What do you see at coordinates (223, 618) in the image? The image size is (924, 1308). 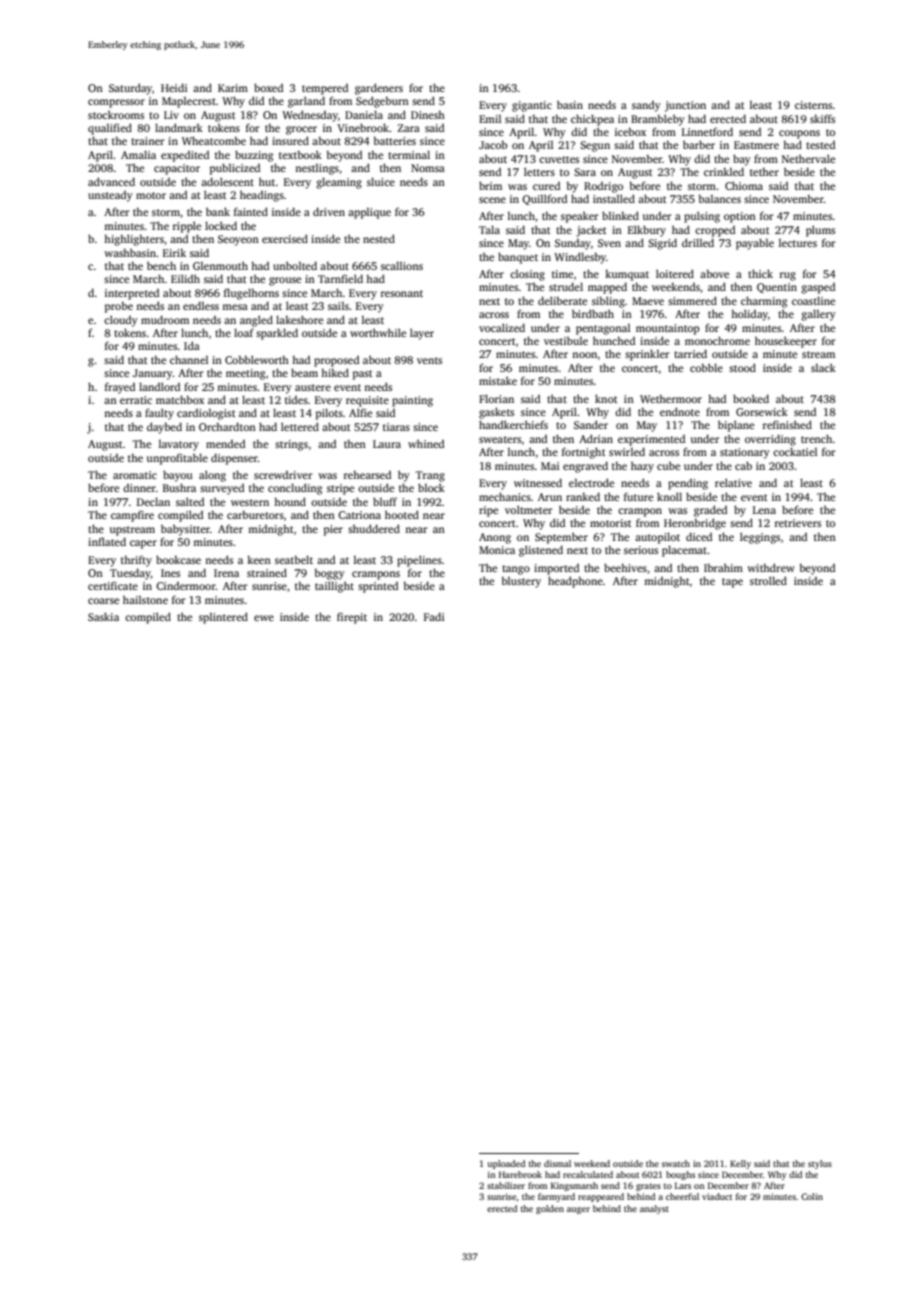 I see `splintered` at bounding box center [223, 618].
